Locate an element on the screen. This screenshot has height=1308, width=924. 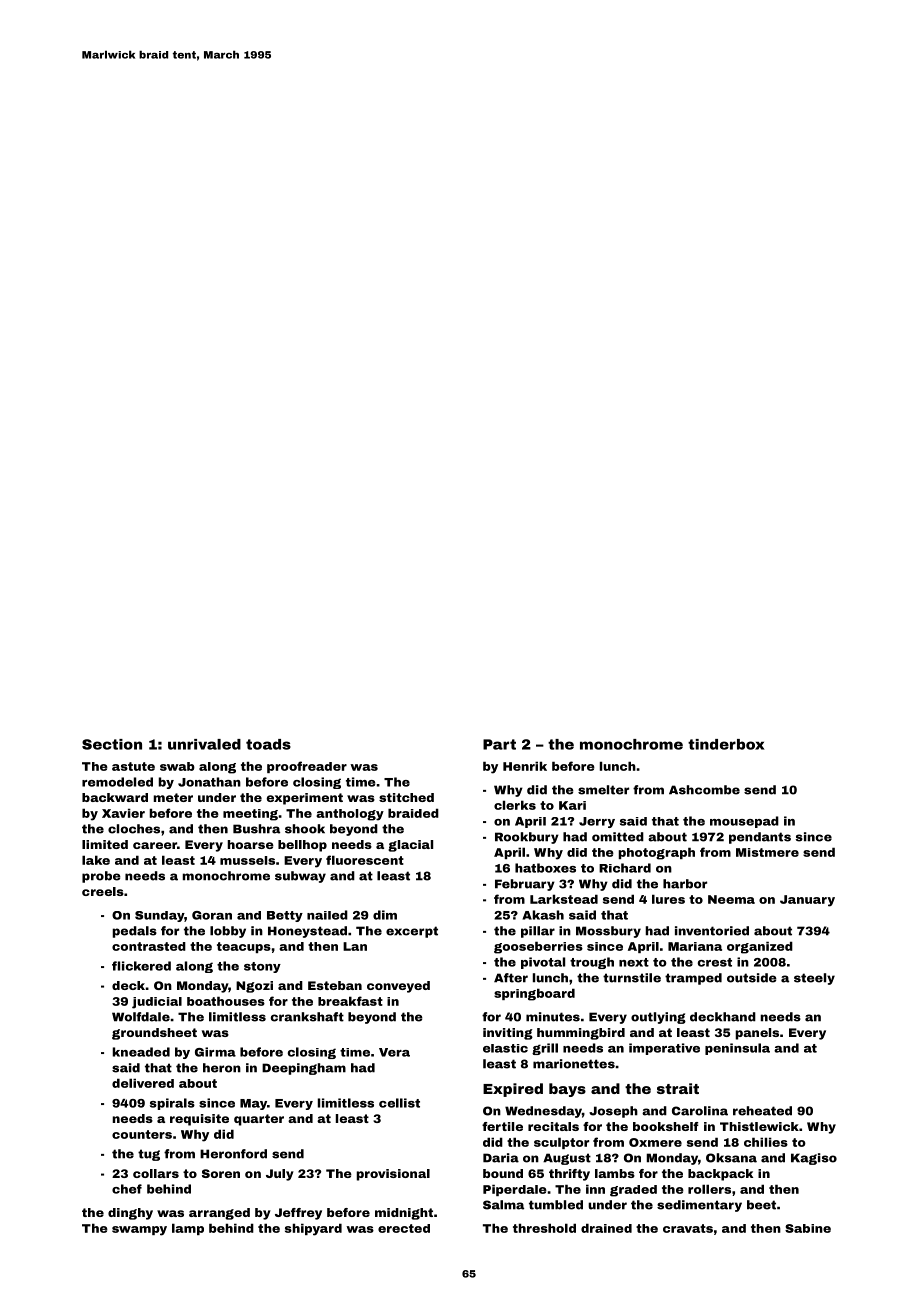
gooseberries is located at coordinates (538, 947).
